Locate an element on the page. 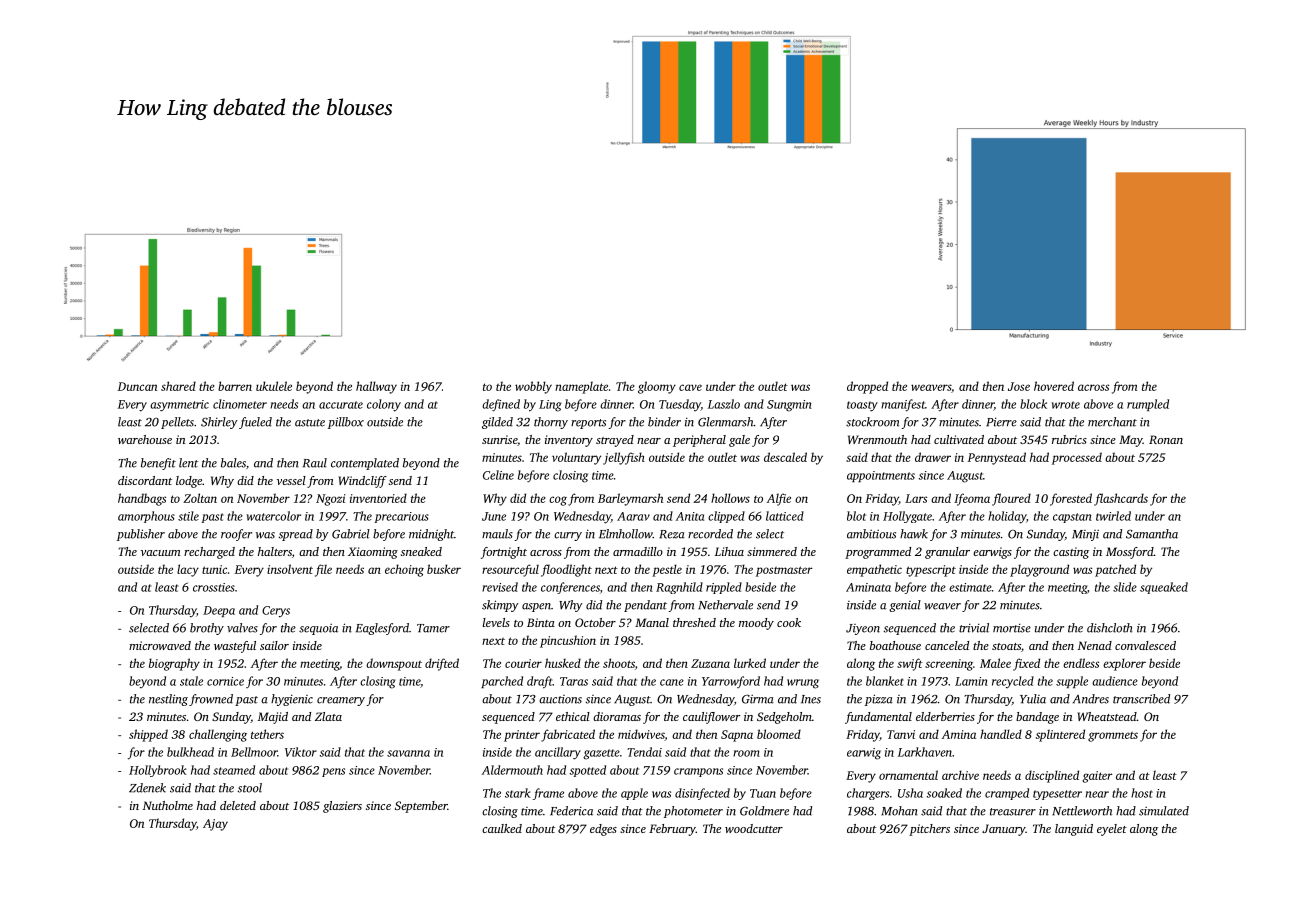 This page has width=1308, height=924. Zdenek is located at coordinates (147, 788).
